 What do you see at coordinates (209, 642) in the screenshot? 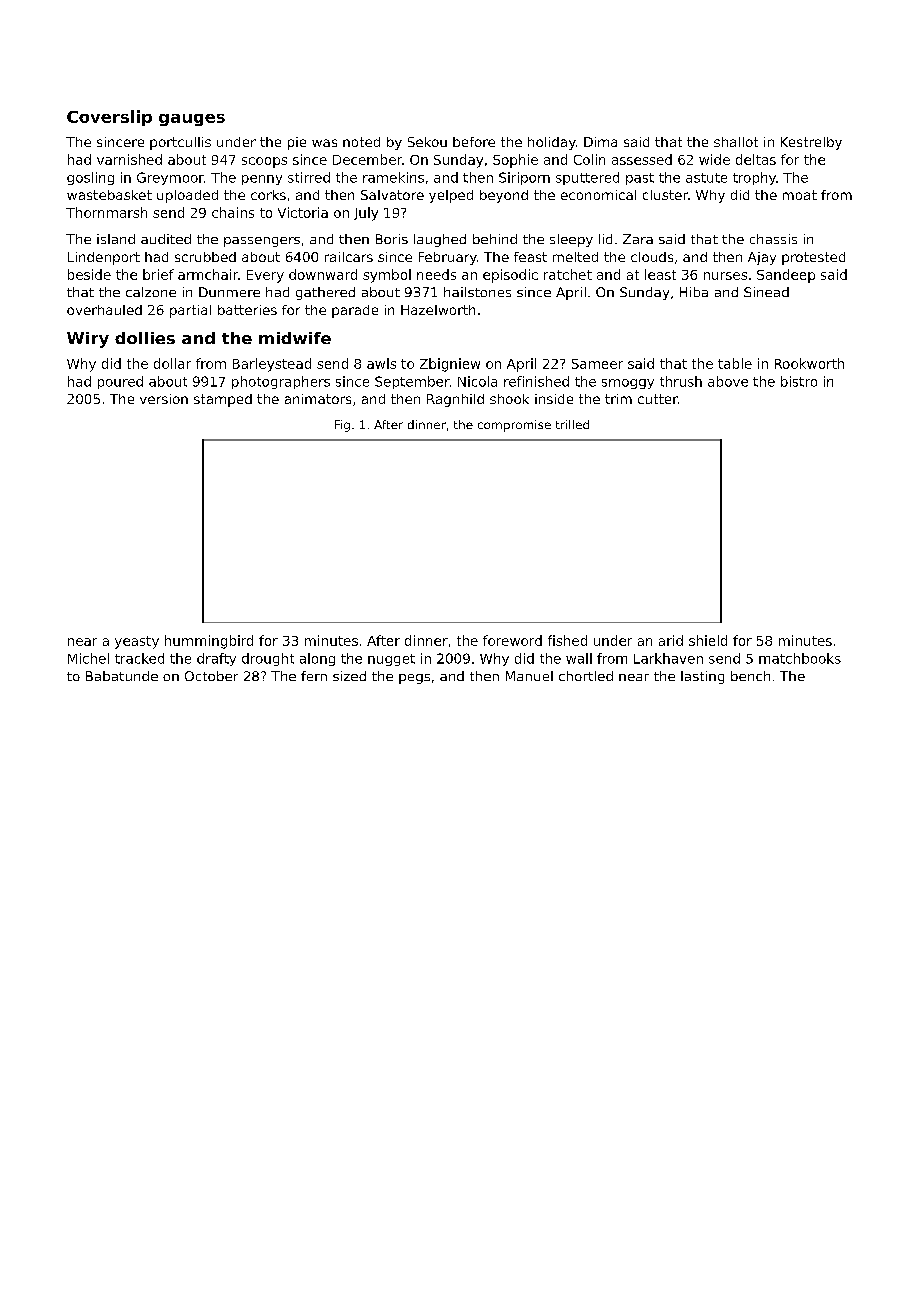
I see `hummingbird` at bounding box center [209, 642].
